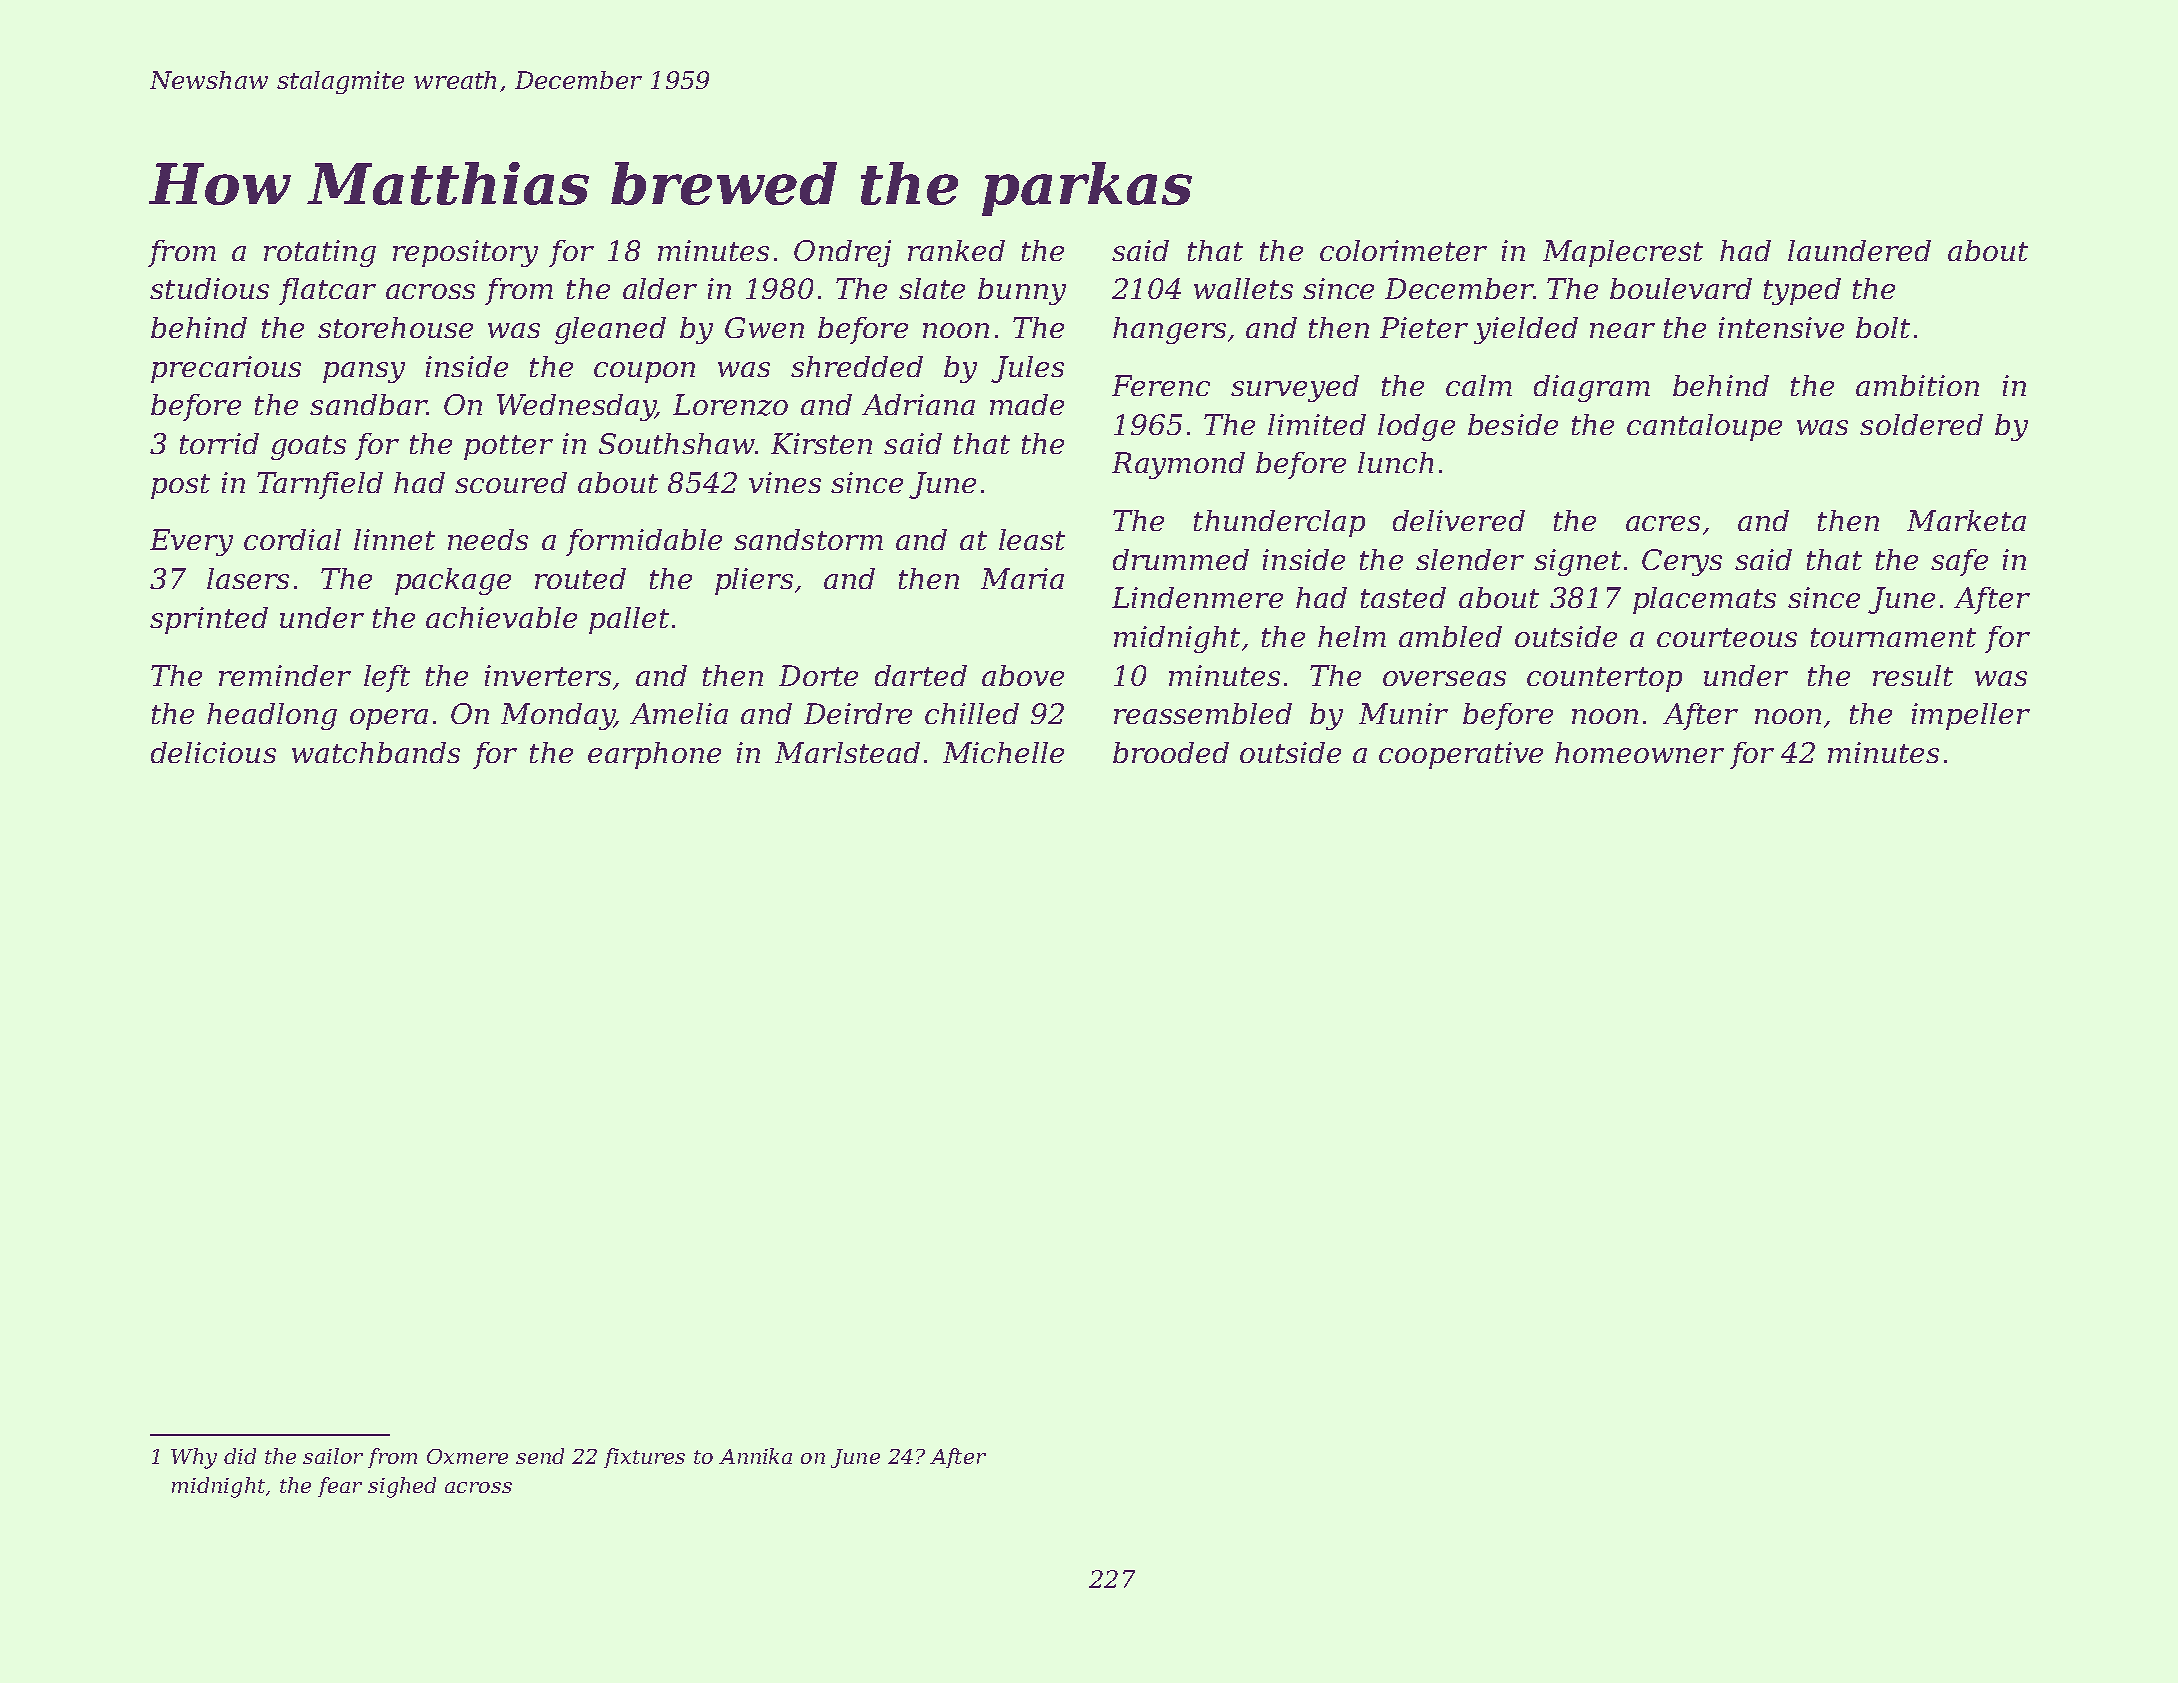  What do you see at coordinates (240, 1456) in the screenshot?
I see `did` at bounding box center [240, 1456].
